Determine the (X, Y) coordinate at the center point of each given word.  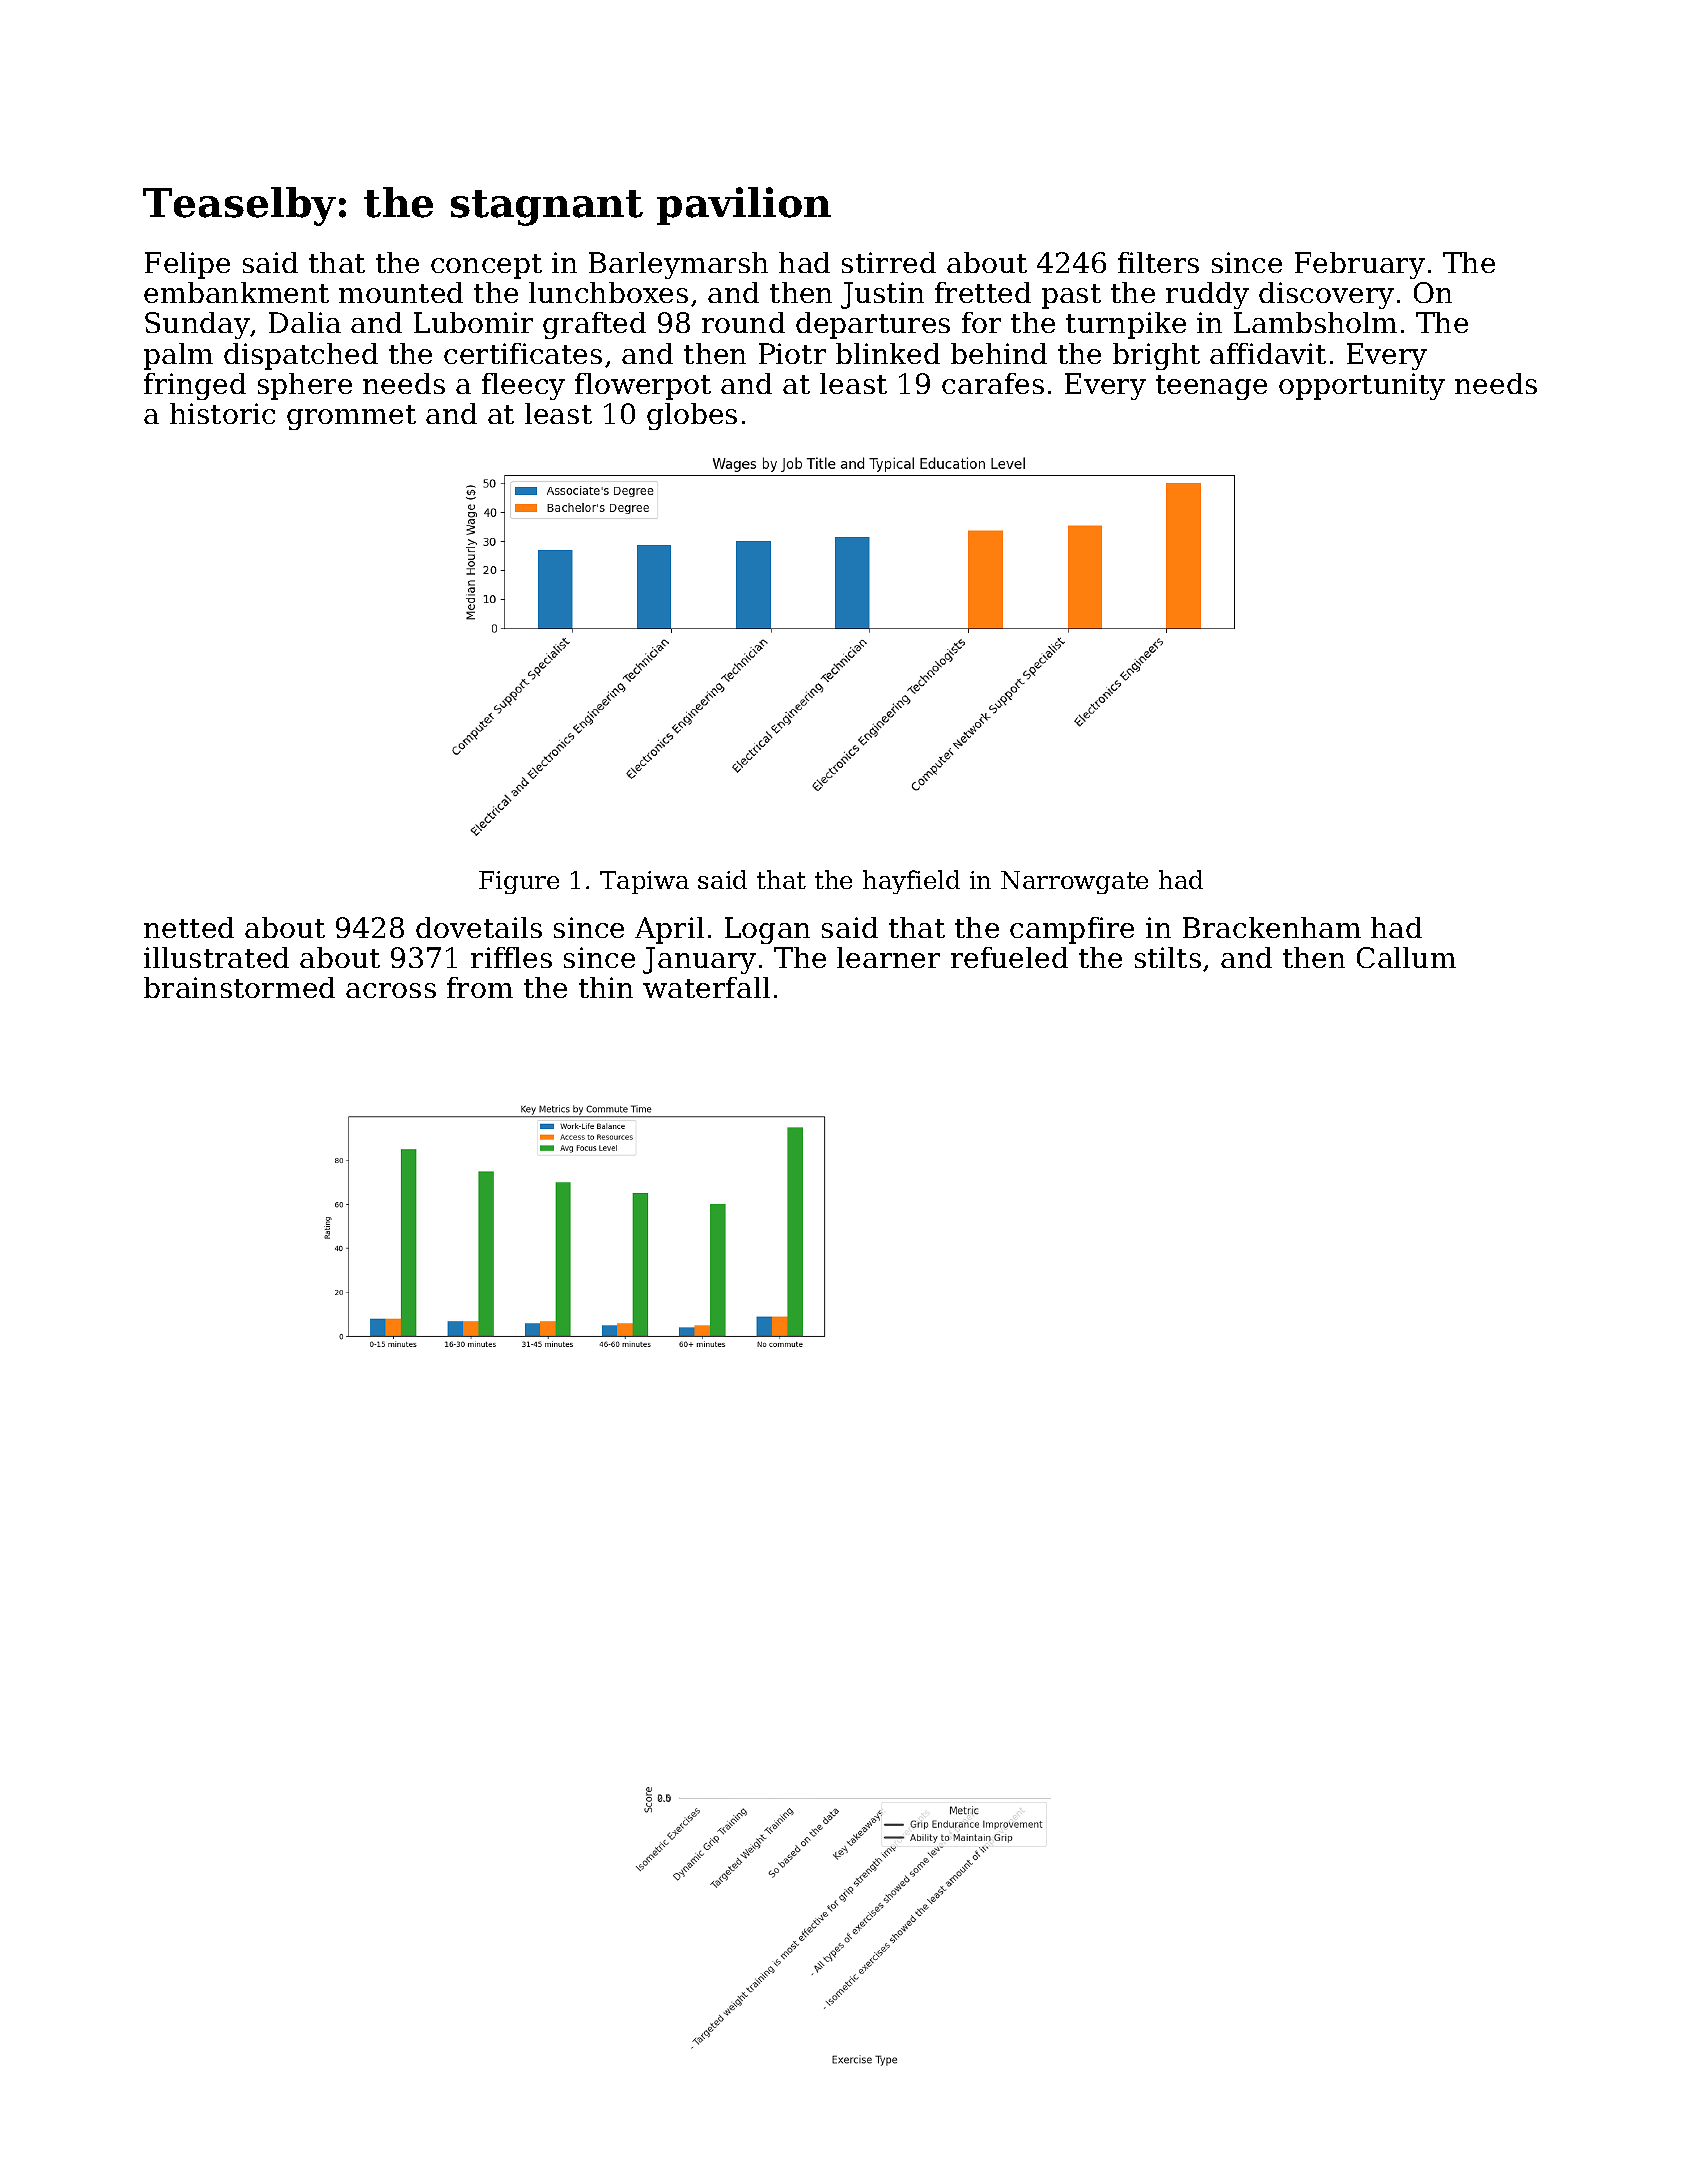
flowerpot (643, 386)
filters (1158, 262)
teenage (1211, 387)
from (480, 987)
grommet (351, 417)
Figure (519, 882)
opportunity (1362, 386)
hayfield (911, 882)
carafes (993, 383)
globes (692, 416)
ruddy (1207, 295)
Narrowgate (1074, 882)
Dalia (305, 322)
